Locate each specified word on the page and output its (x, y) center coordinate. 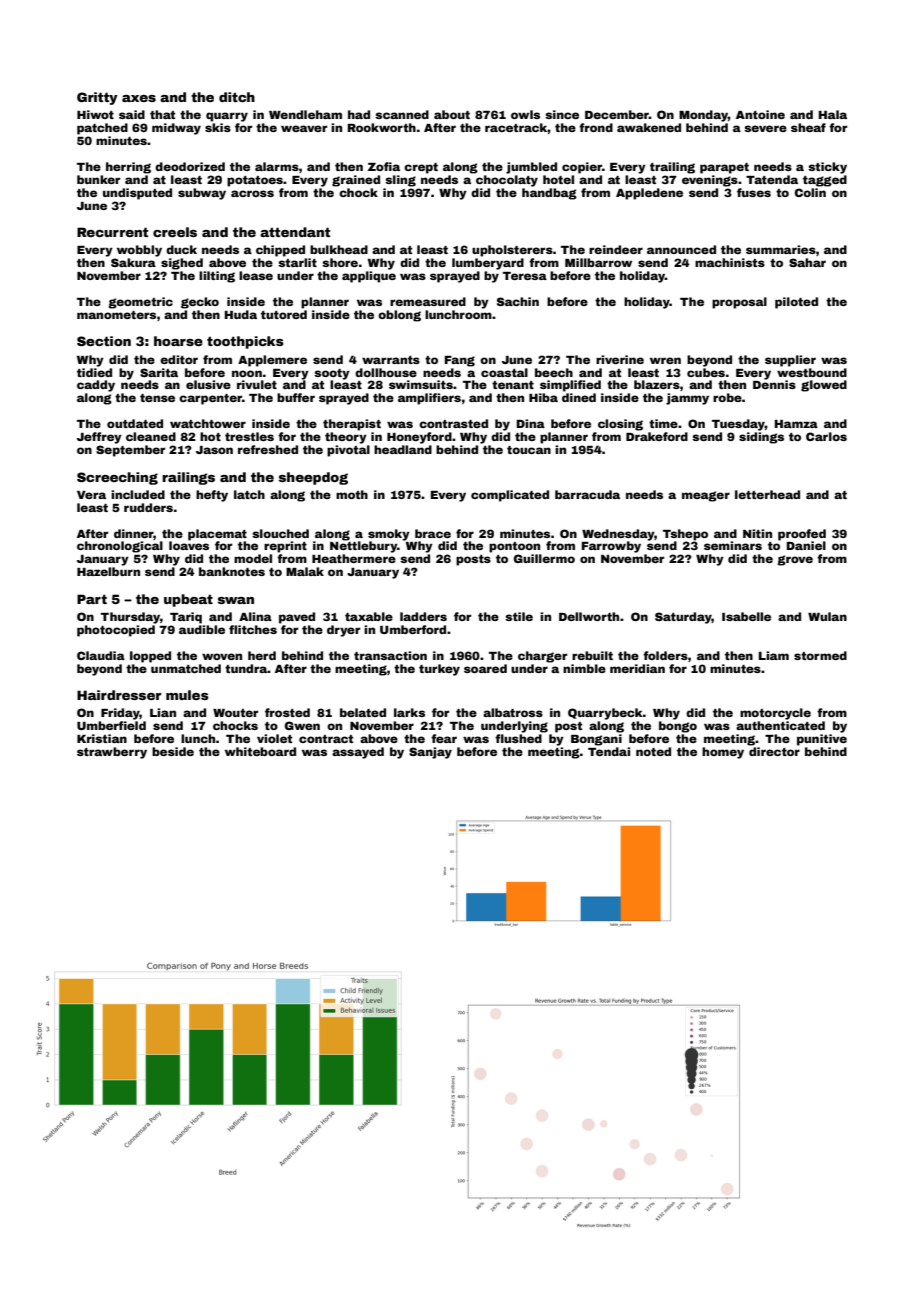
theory (346, 438)
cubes (706, 372)
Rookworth (382, 127)
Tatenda (772, 179)
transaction (390, 655)
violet (274, 738)
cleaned (151, 436)
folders (665, 655)
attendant (295, 232)
